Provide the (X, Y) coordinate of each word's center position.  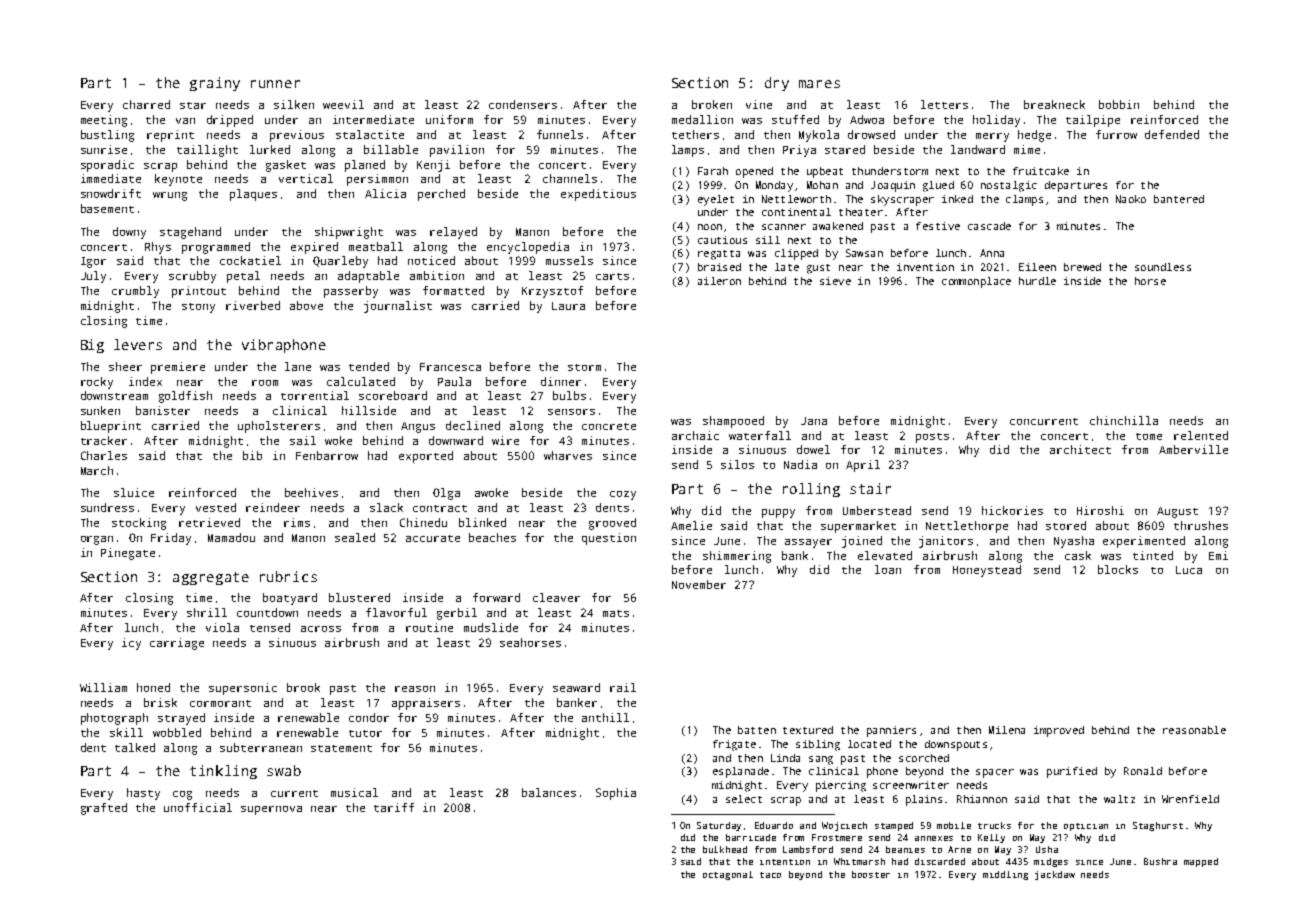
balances (549, 792)
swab (284, 770)
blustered (359, 597)
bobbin (1119, 104)
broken (712, 104)
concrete (609, 426)
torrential (315, 395)
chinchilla (1124, 420)
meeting (104, 121)
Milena (1007, 730)
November (699, 584)
